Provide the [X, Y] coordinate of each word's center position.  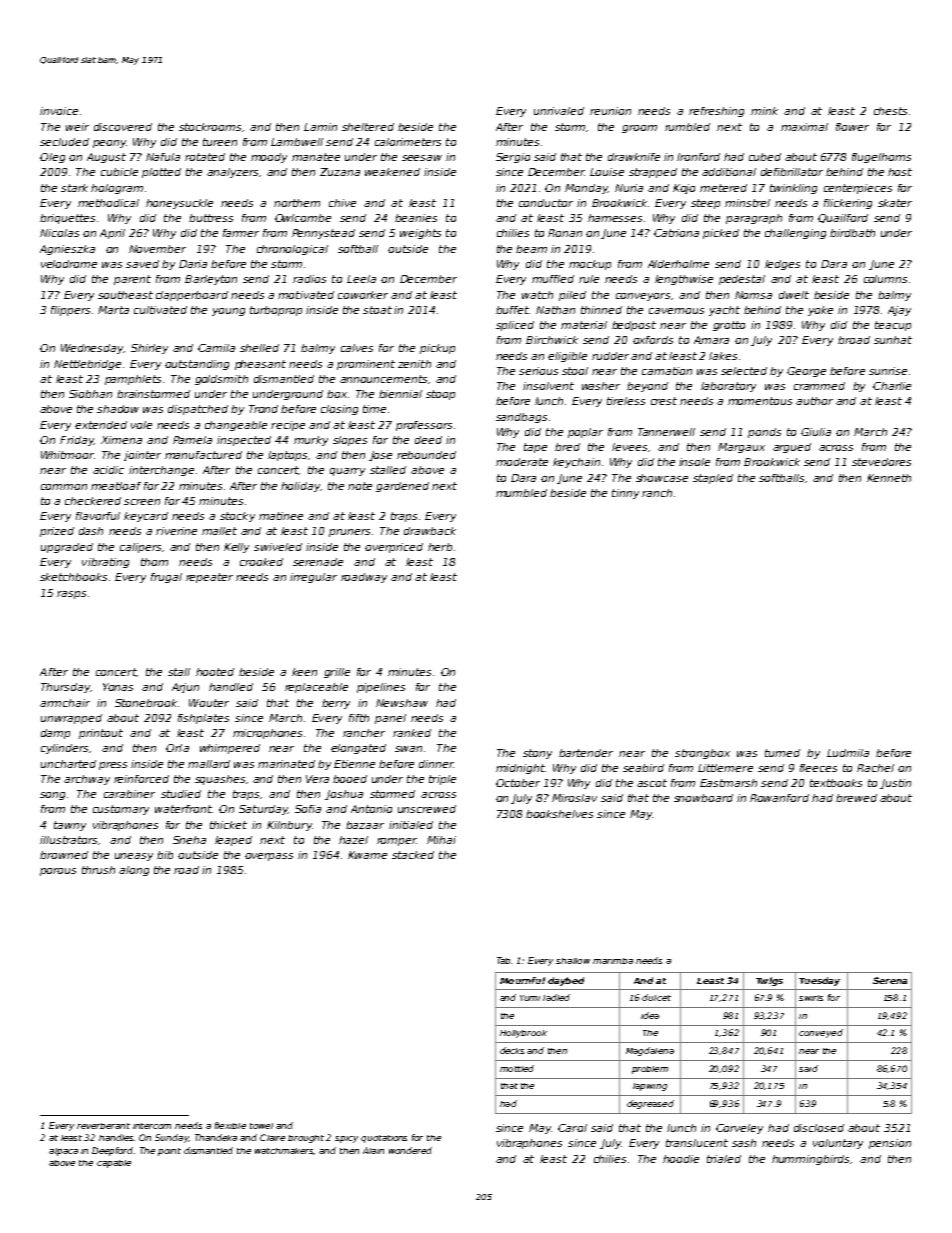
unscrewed [427, 809]
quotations [384, 1139]
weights [420, 234]
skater [895, 203]
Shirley [149, 349]
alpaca [63, 1152]
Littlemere [725, 768]
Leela [361, 279]
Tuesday [819, 981]
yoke [820, 311]
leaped [233, 841]
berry [336, 704]
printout [101, 734]
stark [74, 188]
